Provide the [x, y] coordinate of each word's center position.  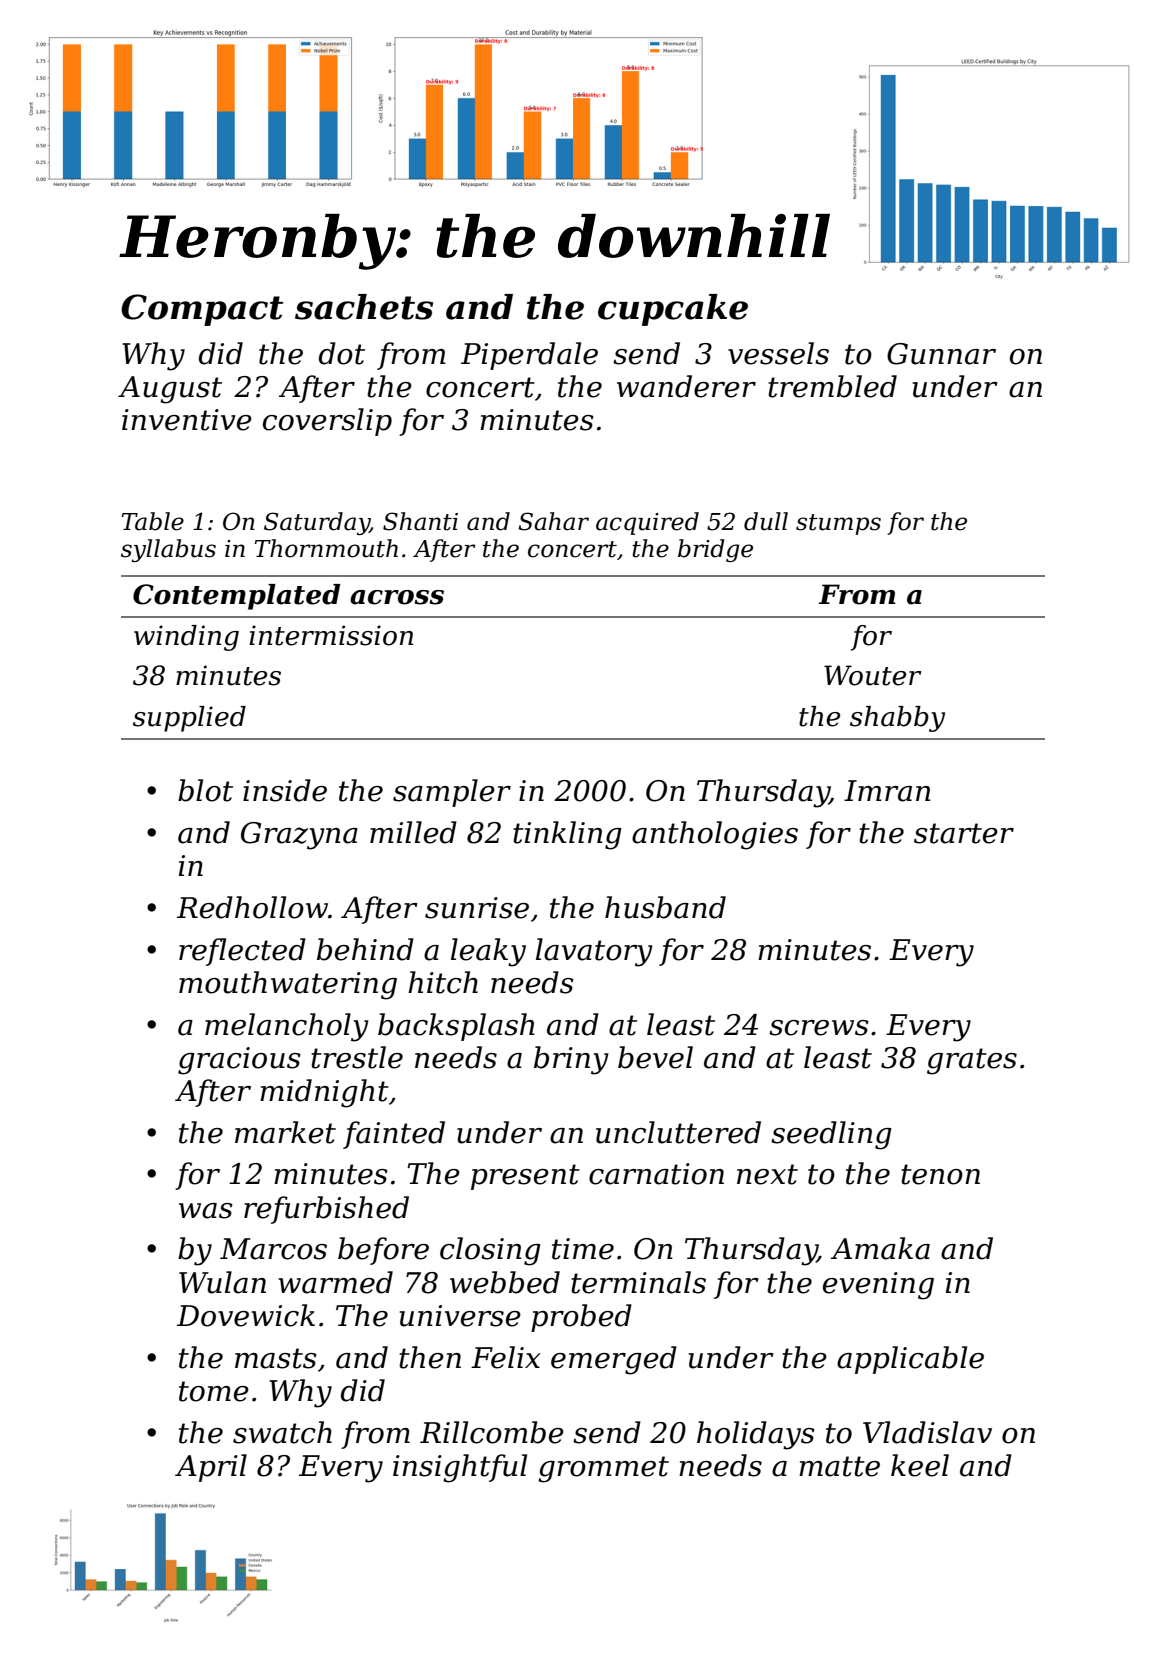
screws [819, 1028]
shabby [897, 719]
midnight [324, 1093]
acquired [647, 523]
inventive [187, 420]
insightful [460, 1468]
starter [964, 833]
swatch [282, 1432]
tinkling [567, 835]
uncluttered [678, 1132]
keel [920, 1465]
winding [186, 638]
